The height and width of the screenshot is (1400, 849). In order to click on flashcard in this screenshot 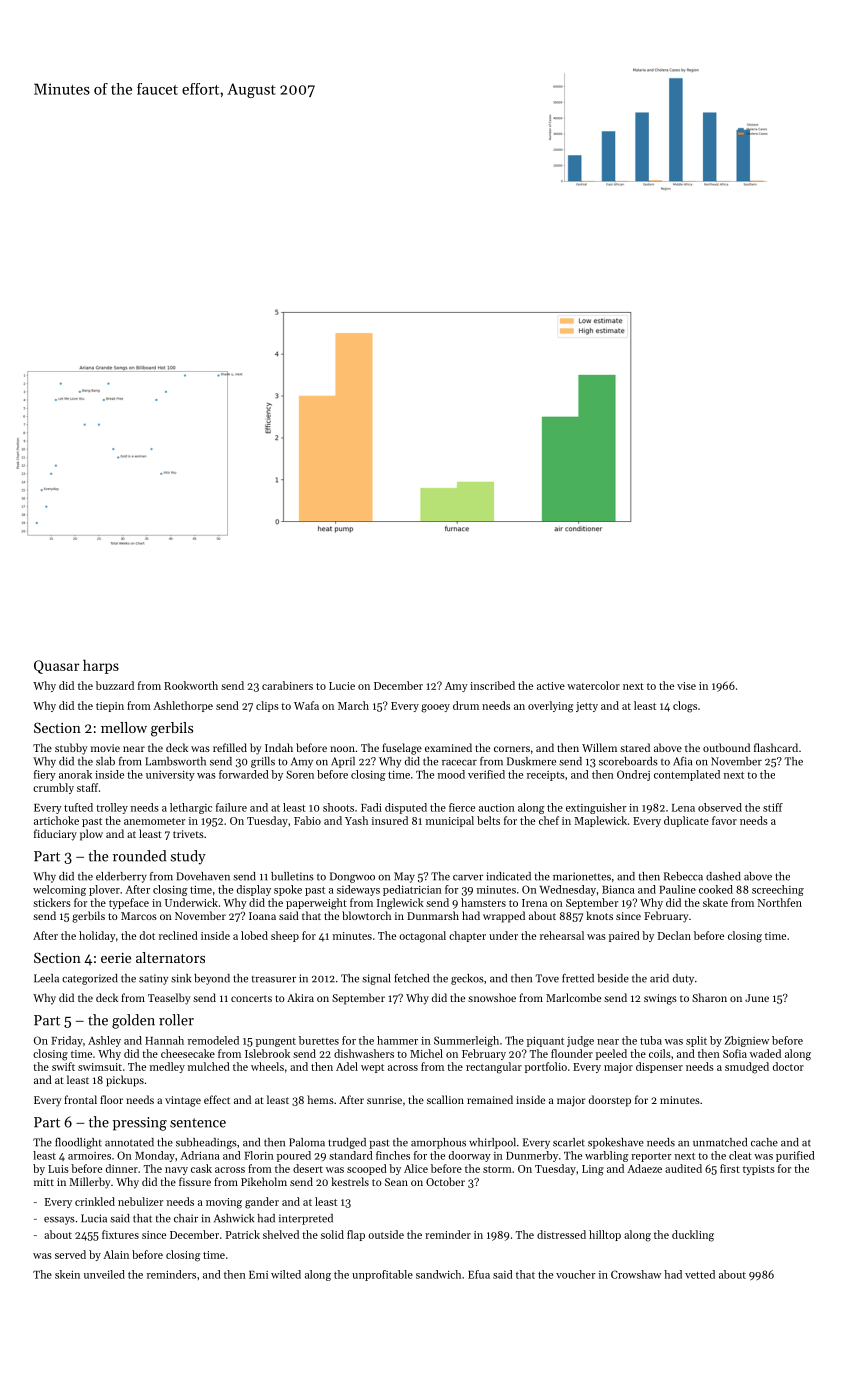, I will do `click(776, 747)`.
